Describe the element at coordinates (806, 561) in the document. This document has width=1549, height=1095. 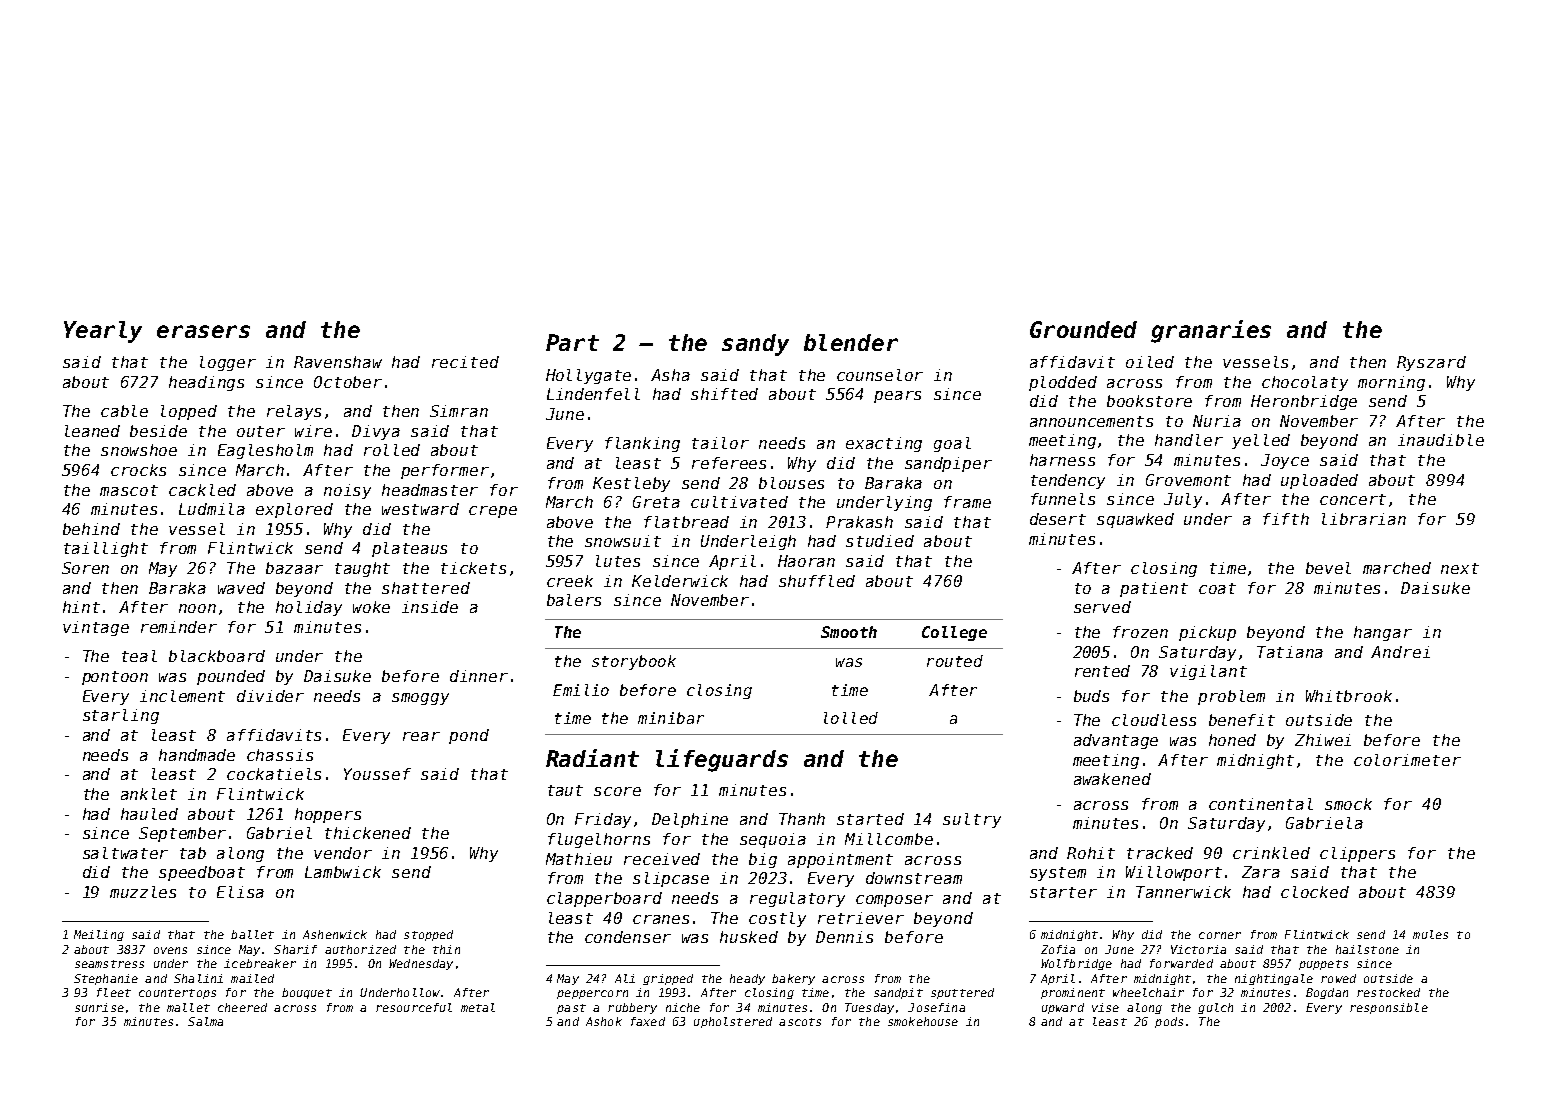
I see `Haoran` at that location.
